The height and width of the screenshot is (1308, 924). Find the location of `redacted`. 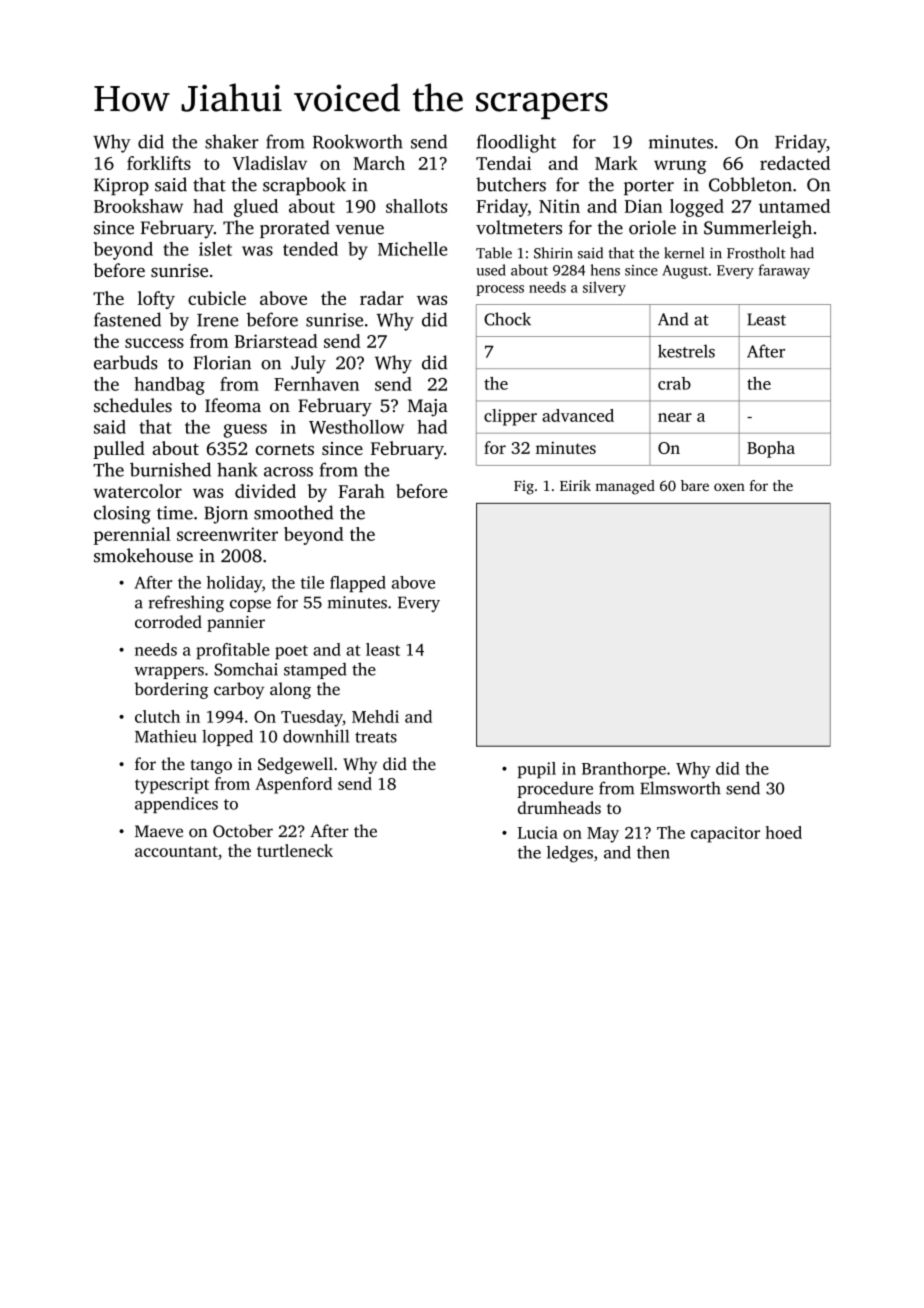

redacted is located at coordinates (795, 163).
